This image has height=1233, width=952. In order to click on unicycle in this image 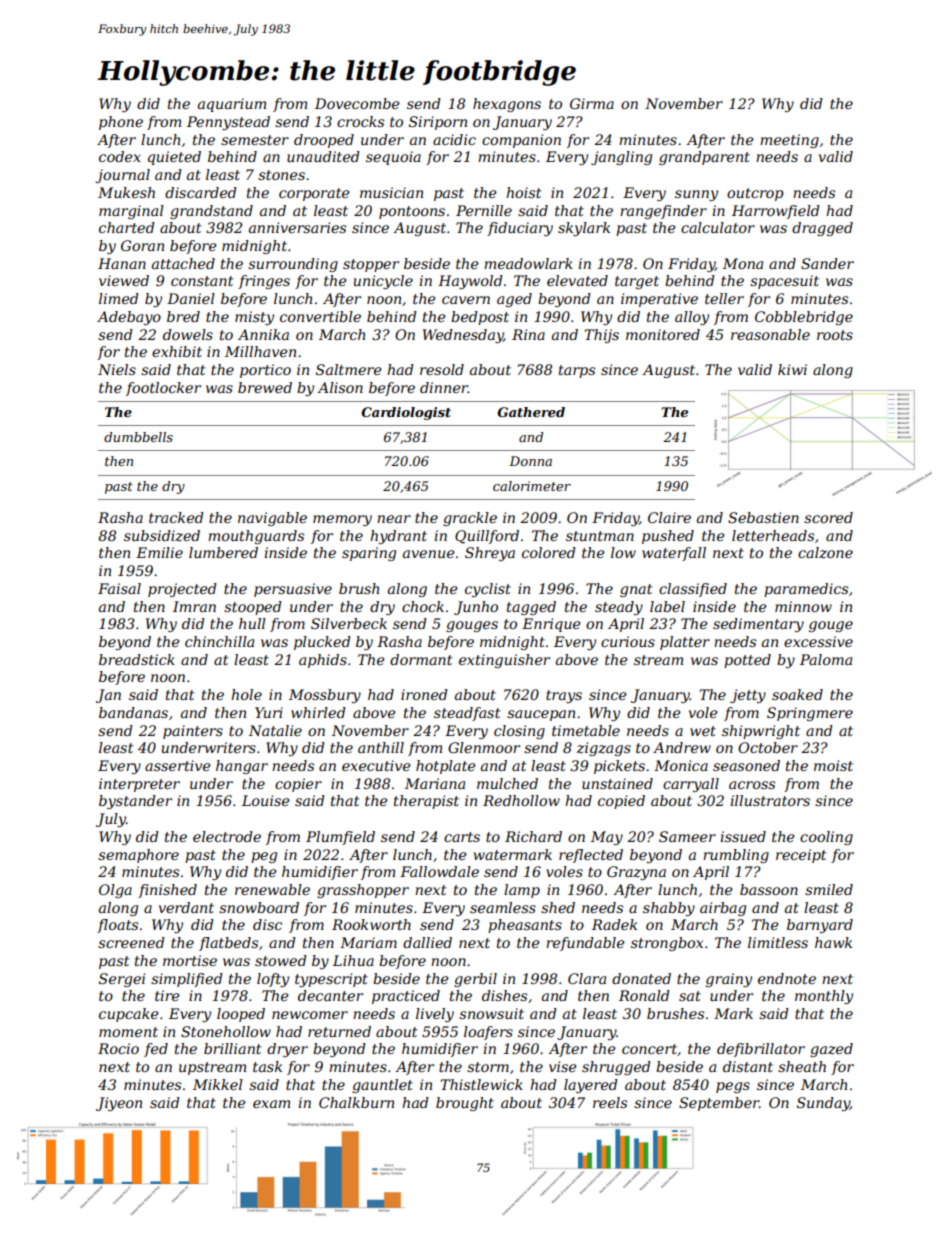, I will do `click(383, 282)`.
